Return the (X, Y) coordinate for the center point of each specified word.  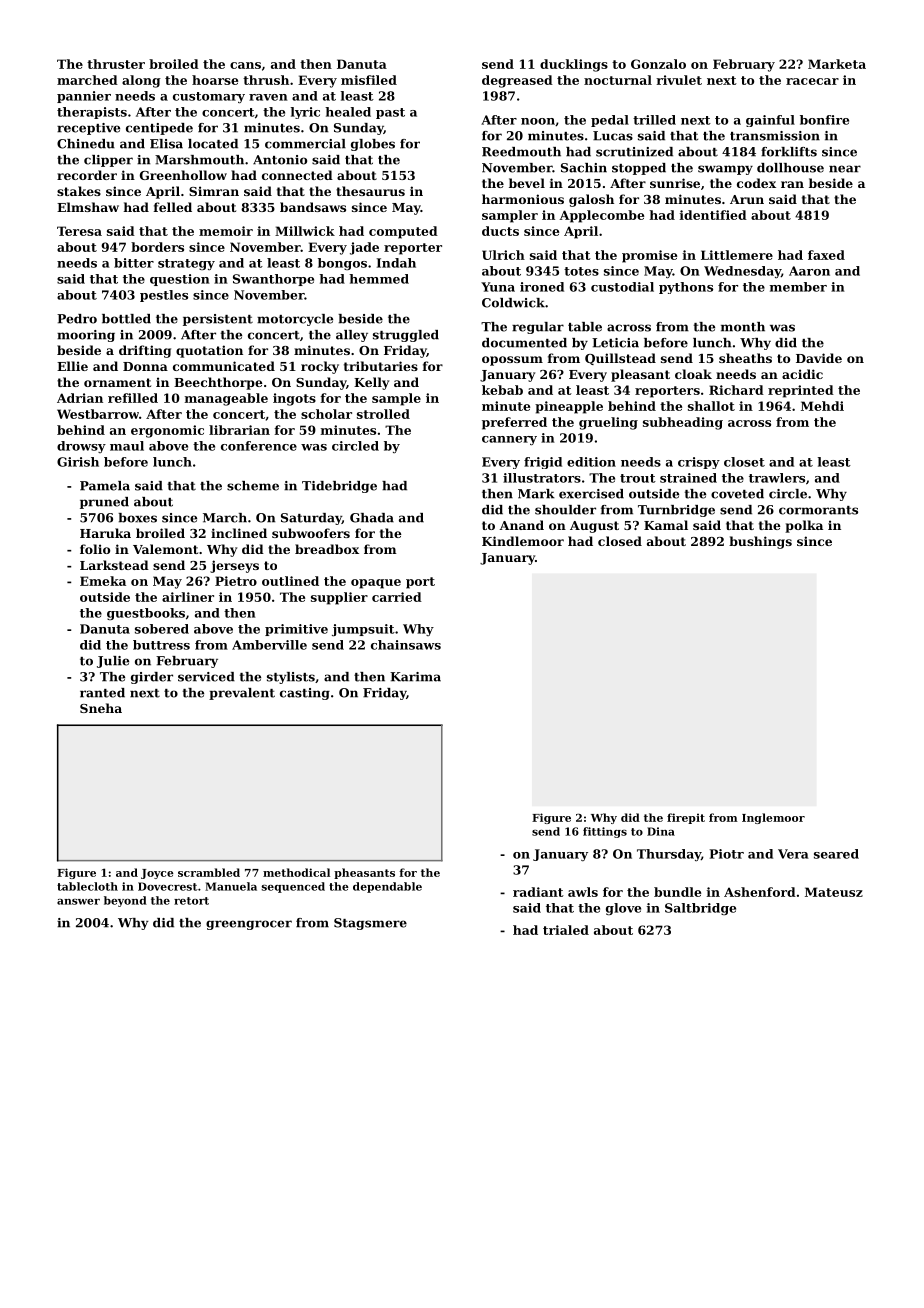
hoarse (215, 80)
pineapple (569, 407)
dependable (387, 887)
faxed (826, 255)
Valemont (165, 549)
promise (649, 256)
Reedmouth (521, 152)
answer (78, 902)
